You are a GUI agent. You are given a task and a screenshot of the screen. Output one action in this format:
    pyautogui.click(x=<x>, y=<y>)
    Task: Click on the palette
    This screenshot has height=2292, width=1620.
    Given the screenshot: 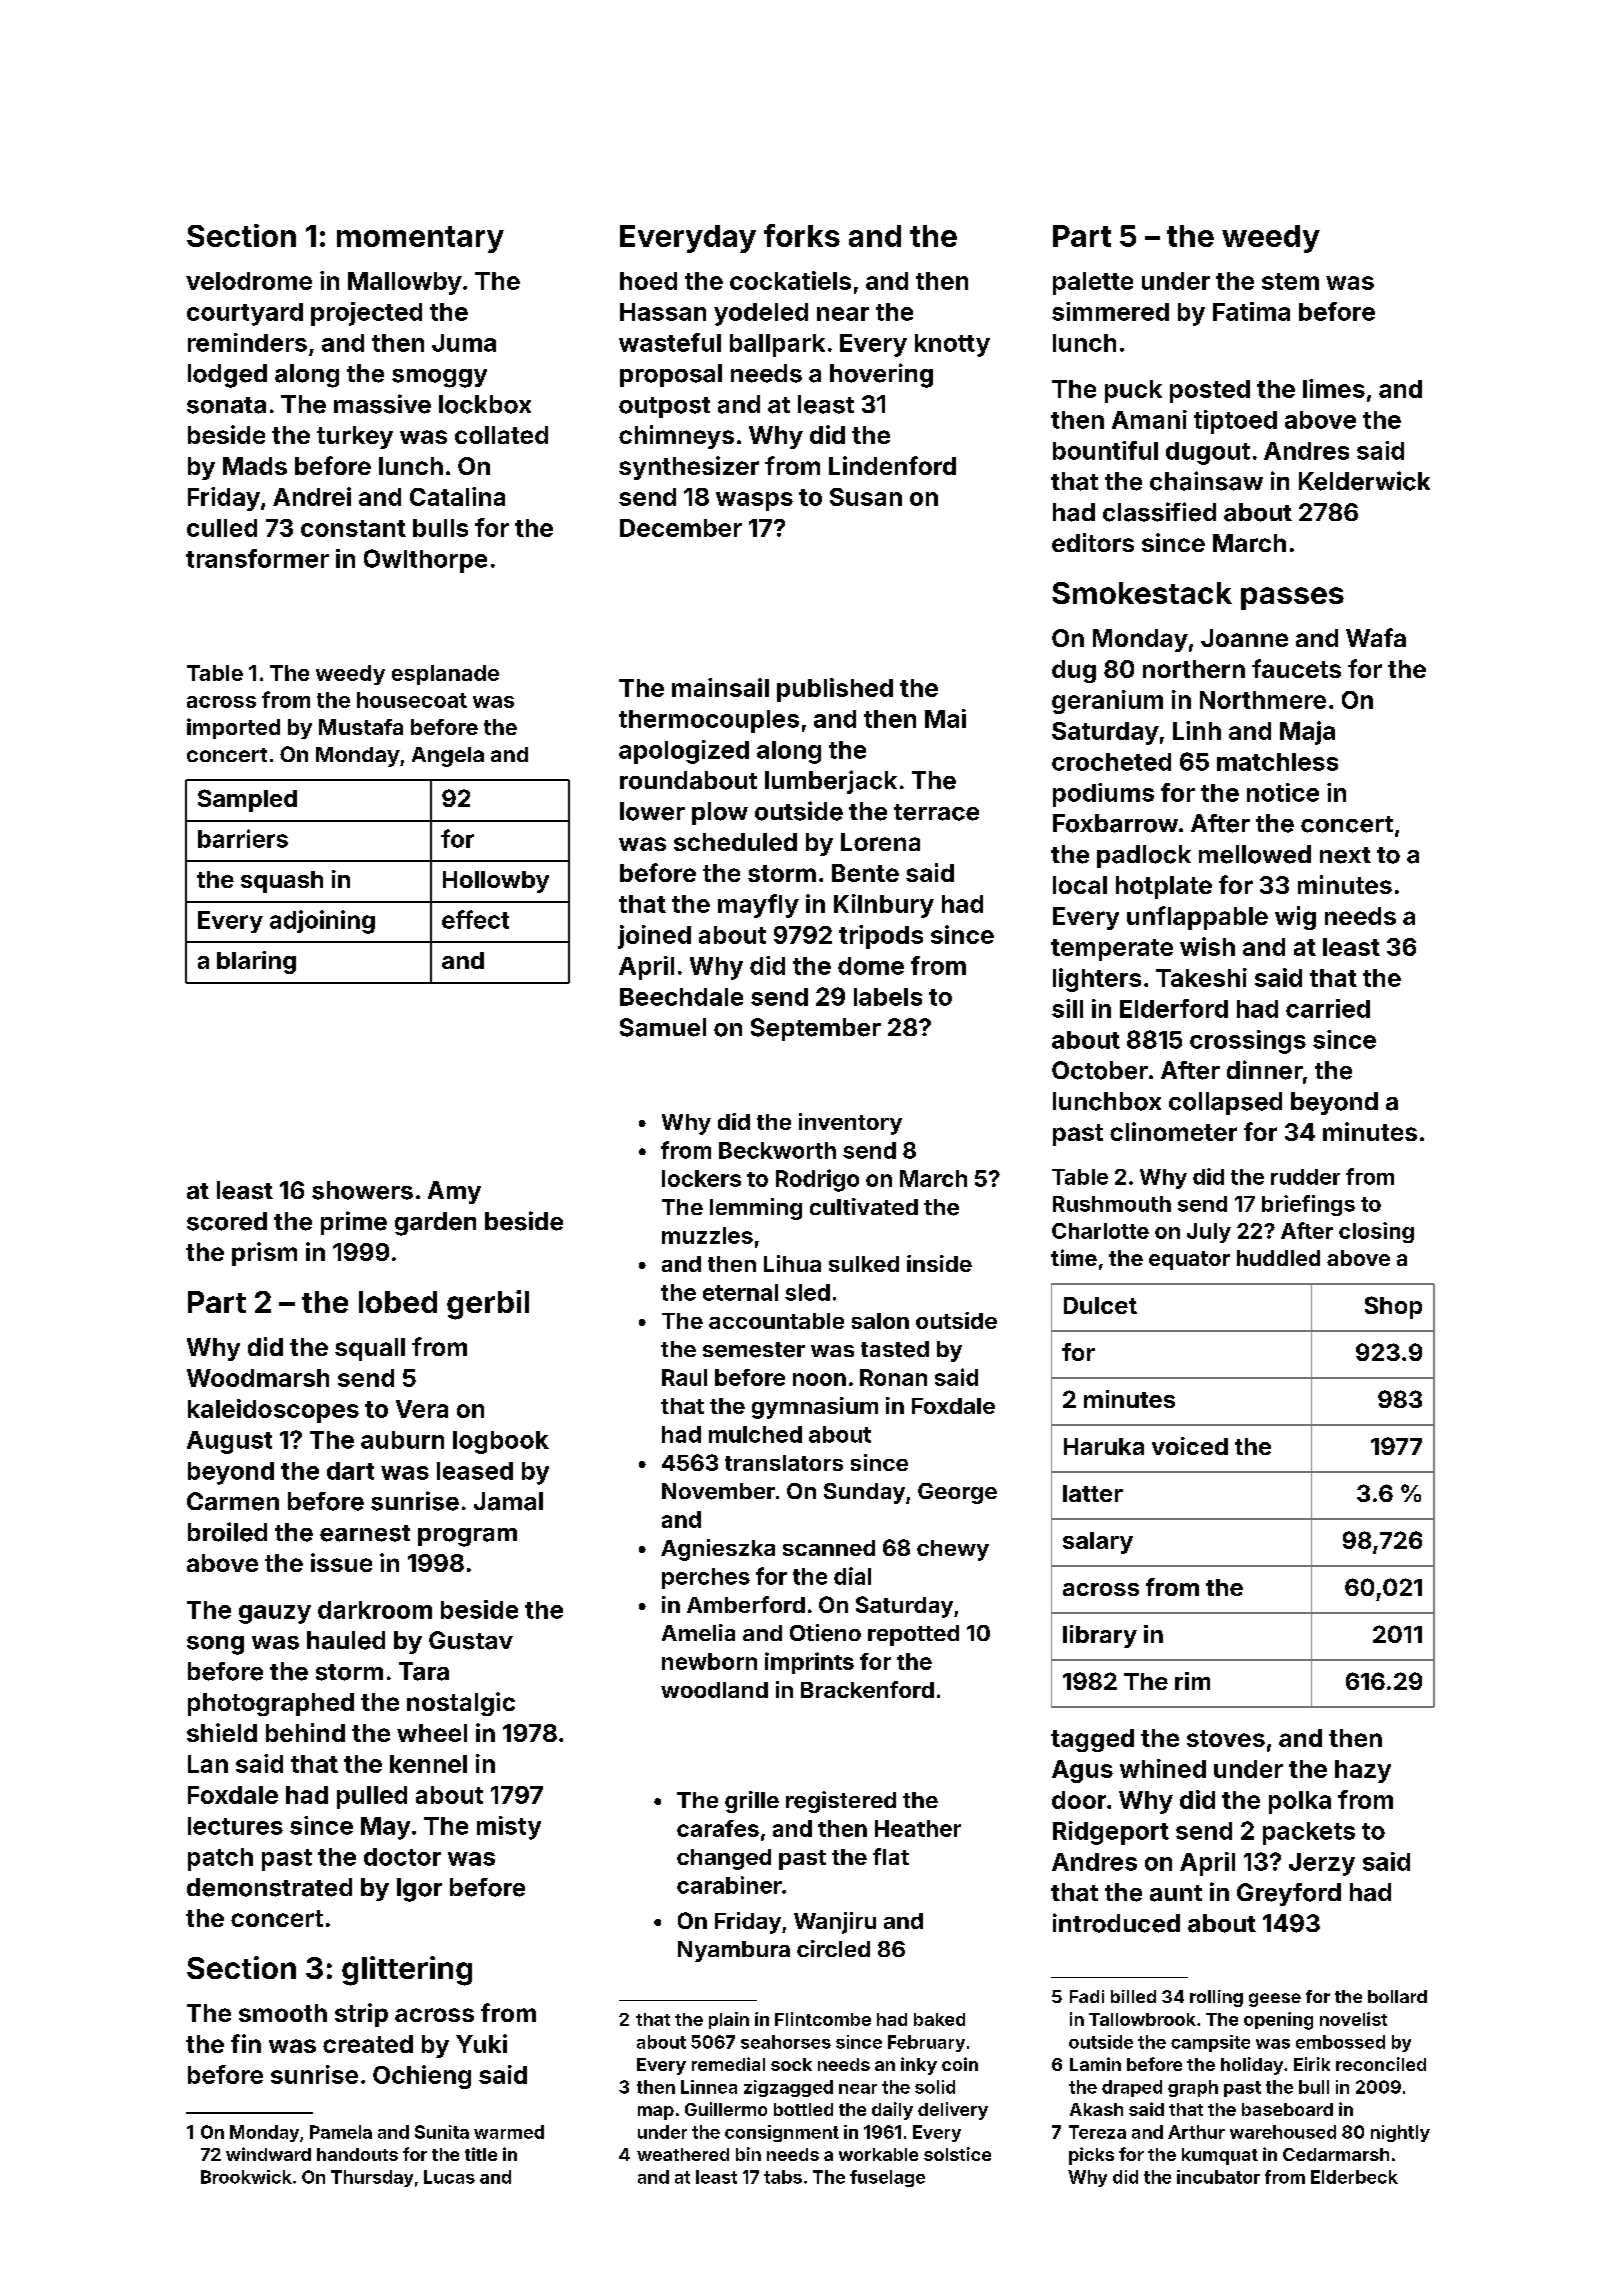 What is the action you would take?
    pyautogui.click(x=1093, y=283)
